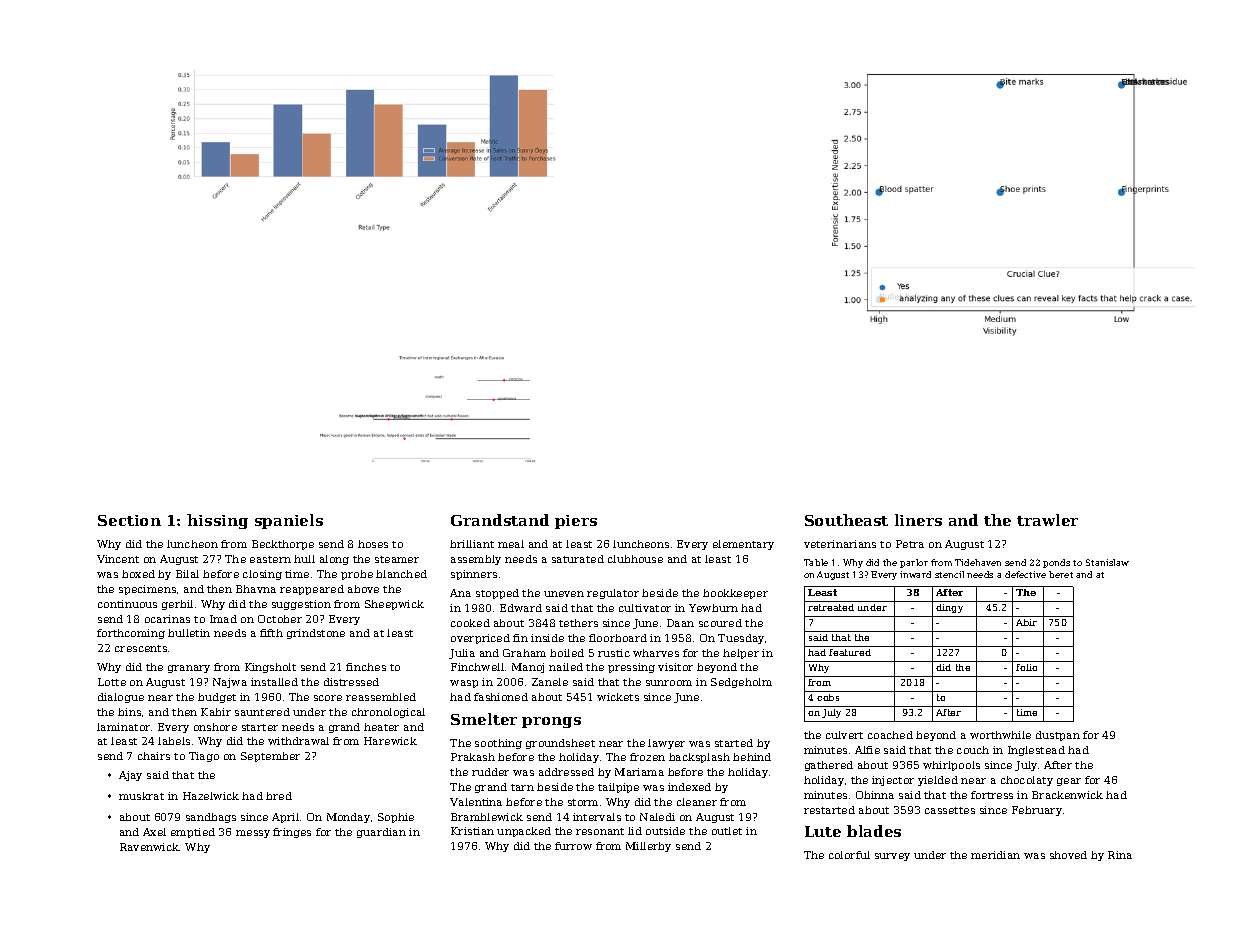  What do you see at coordinates (1027, 781) in the screenshot?
I see `chocolaty` at bounding box center [1027, 781].
